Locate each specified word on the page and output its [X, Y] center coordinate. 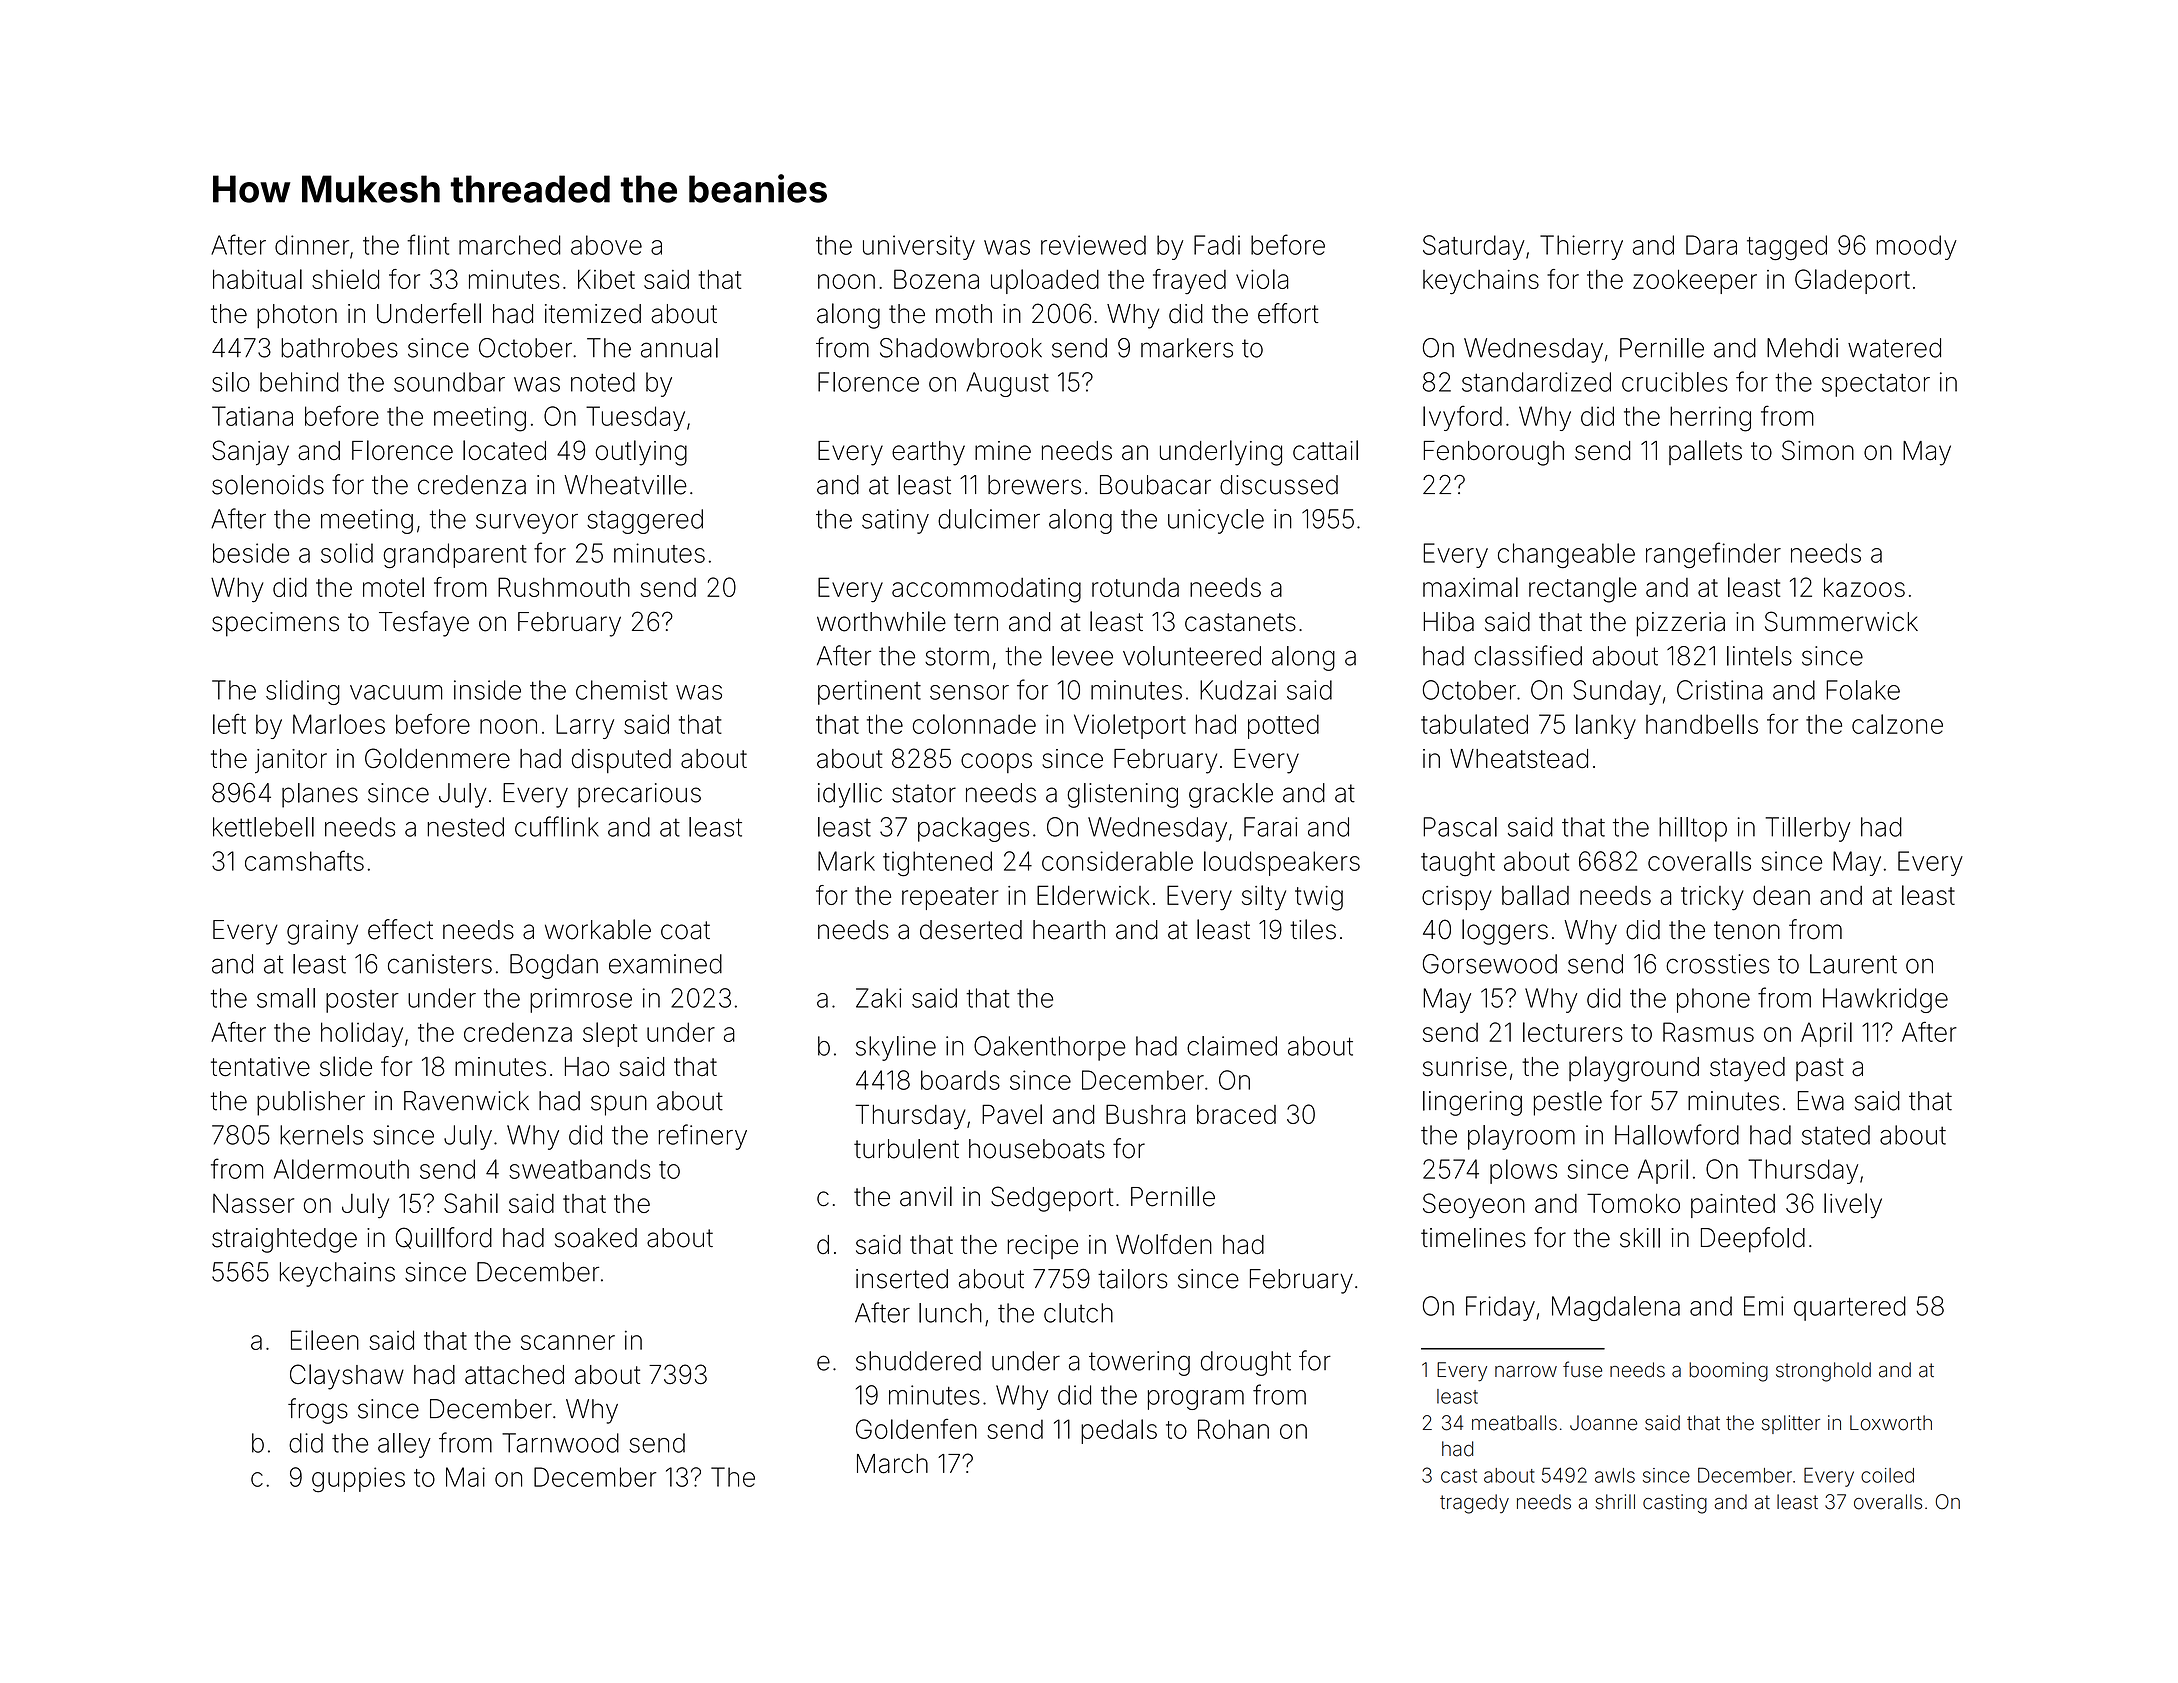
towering [1139, 1363]
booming [1728, 1372]
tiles [1313, 929]
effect [400, 929]
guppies [358, 1480]
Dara [1711, 245]
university [919, 247]
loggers [1505, 932]
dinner [312, 245]
